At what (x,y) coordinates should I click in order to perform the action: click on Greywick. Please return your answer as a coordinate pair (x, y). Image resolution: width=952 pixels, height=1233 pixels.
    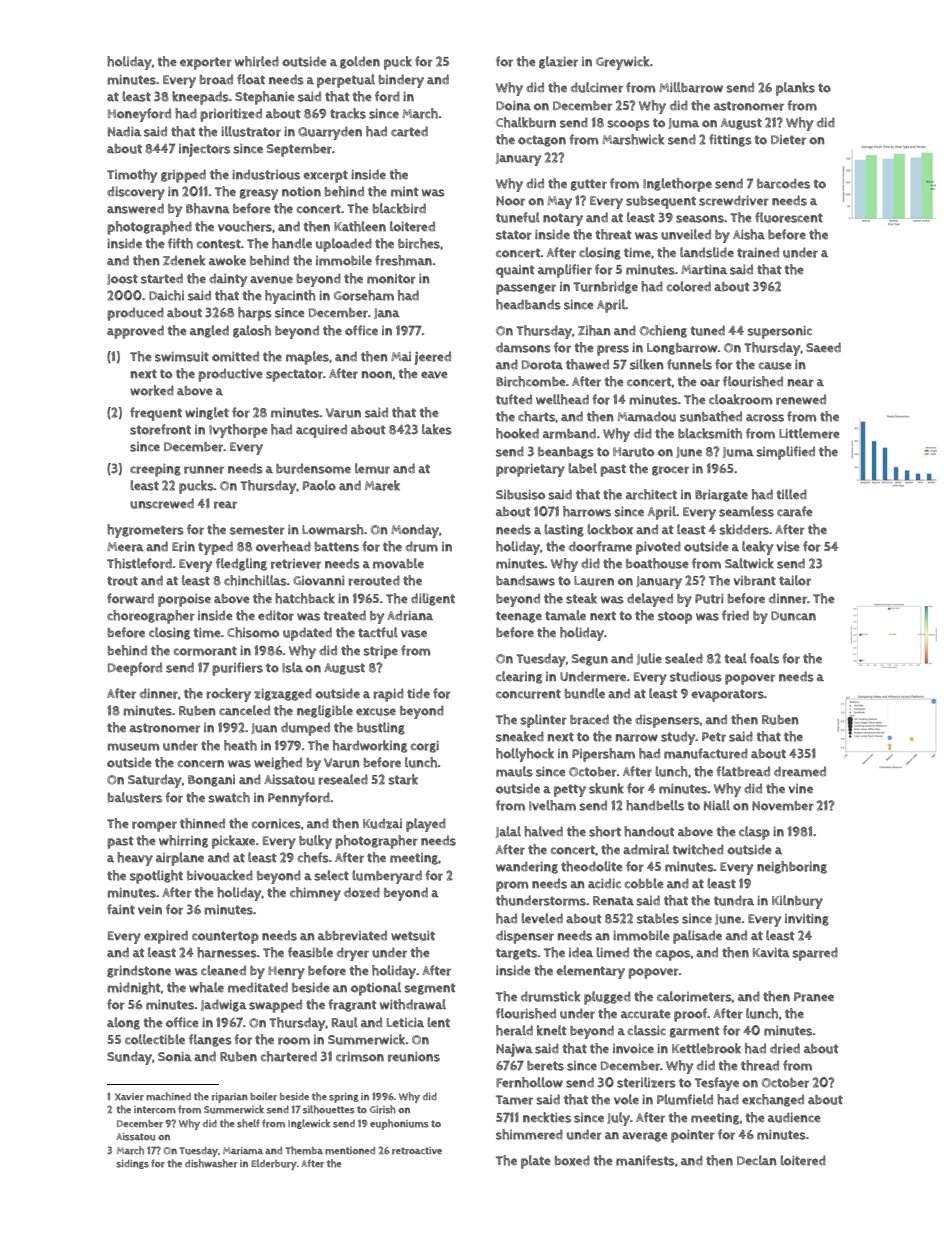
    Looking at the image, I should click on (622, 63).
